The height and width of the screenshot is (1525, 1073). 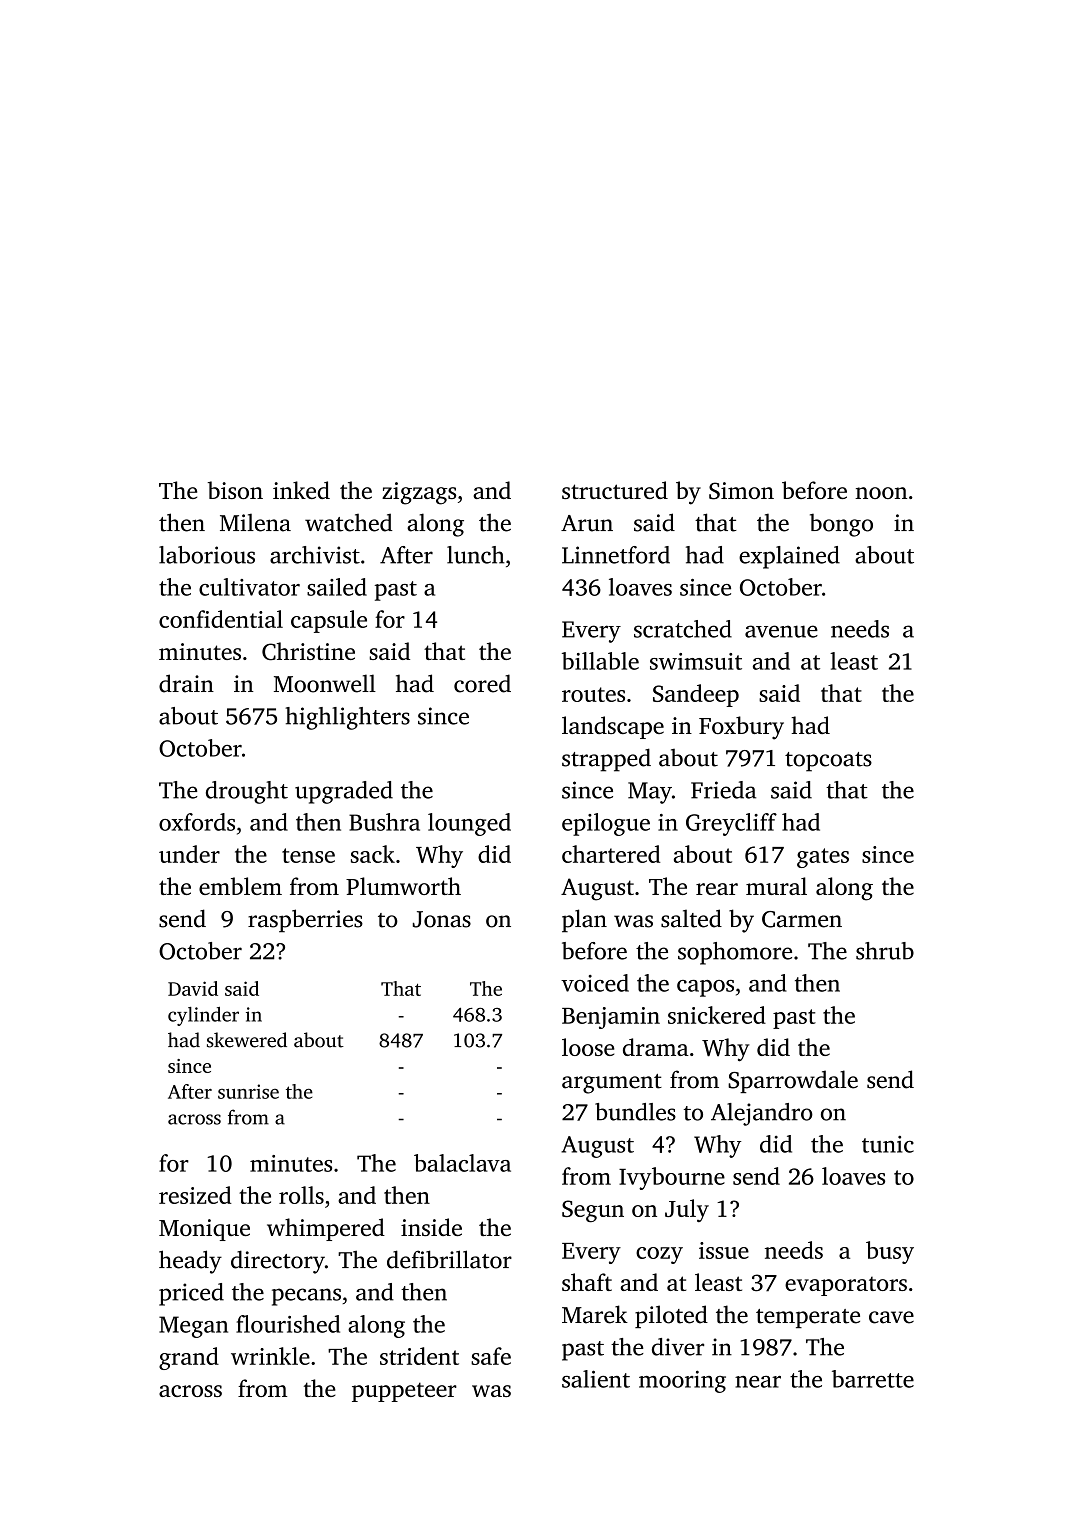 I want to click on rolls, so click(x=301, y=1195).
